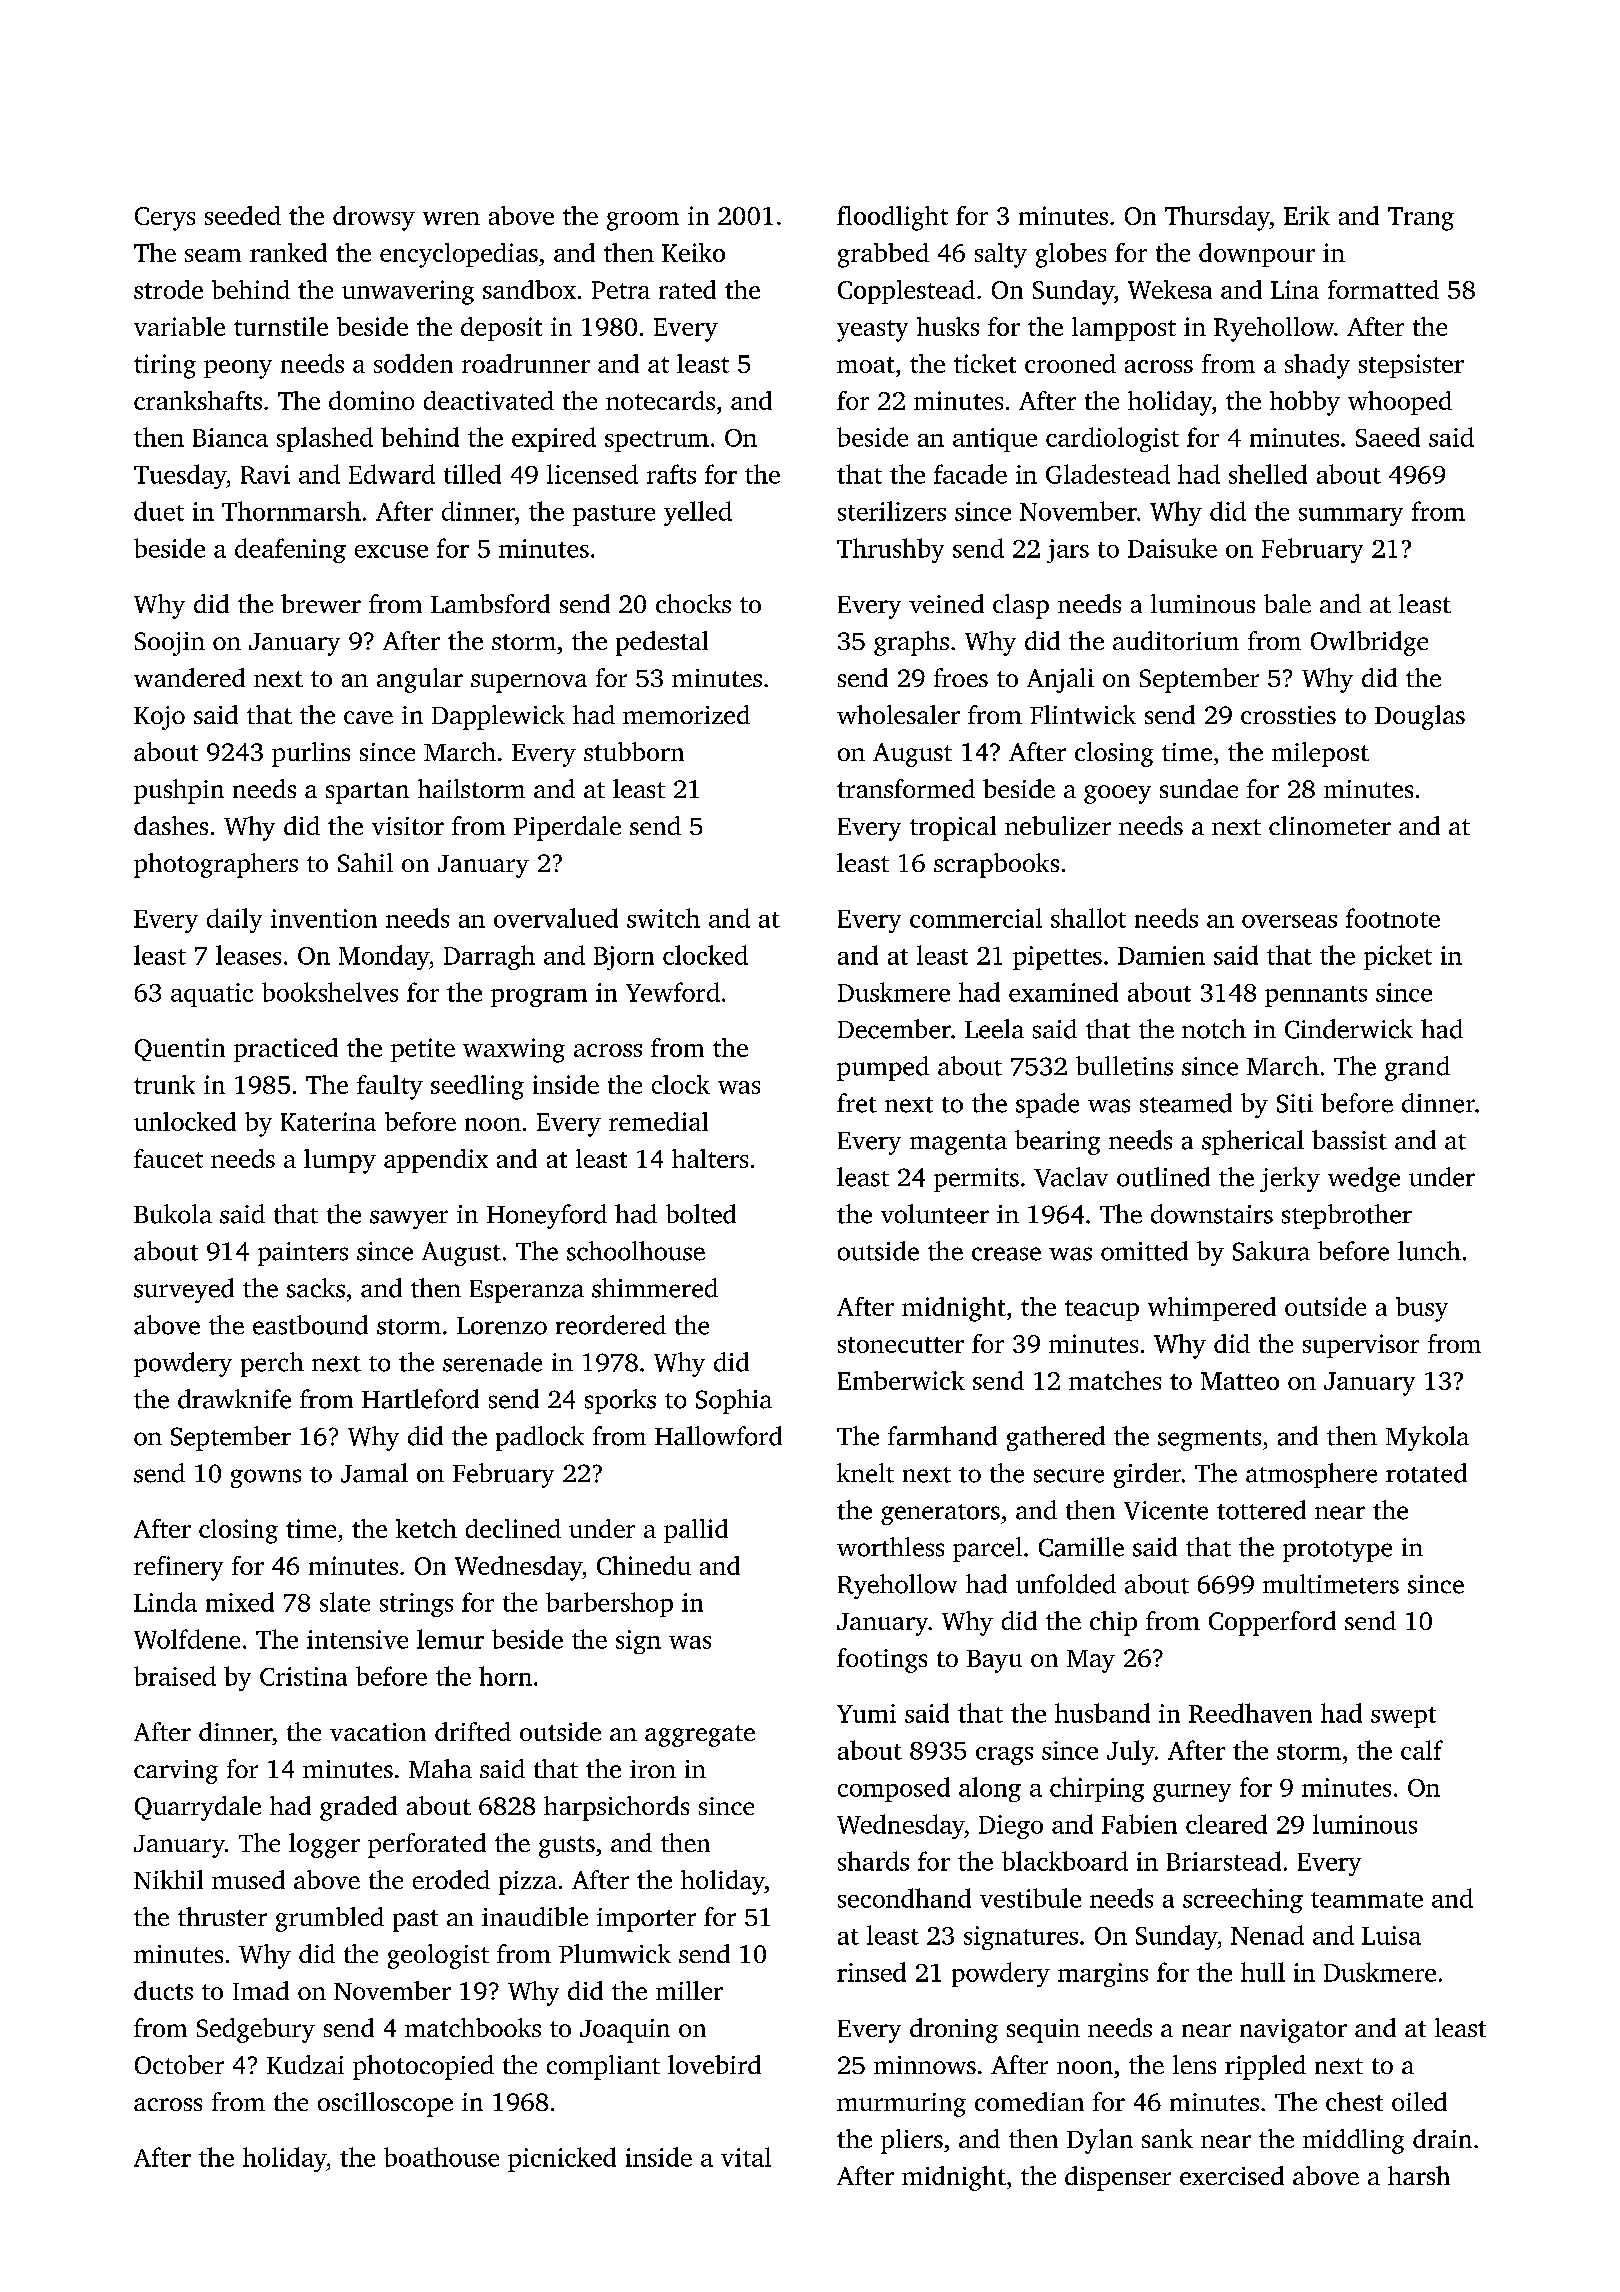  I want to click on hull, so click(1263, 1972).
